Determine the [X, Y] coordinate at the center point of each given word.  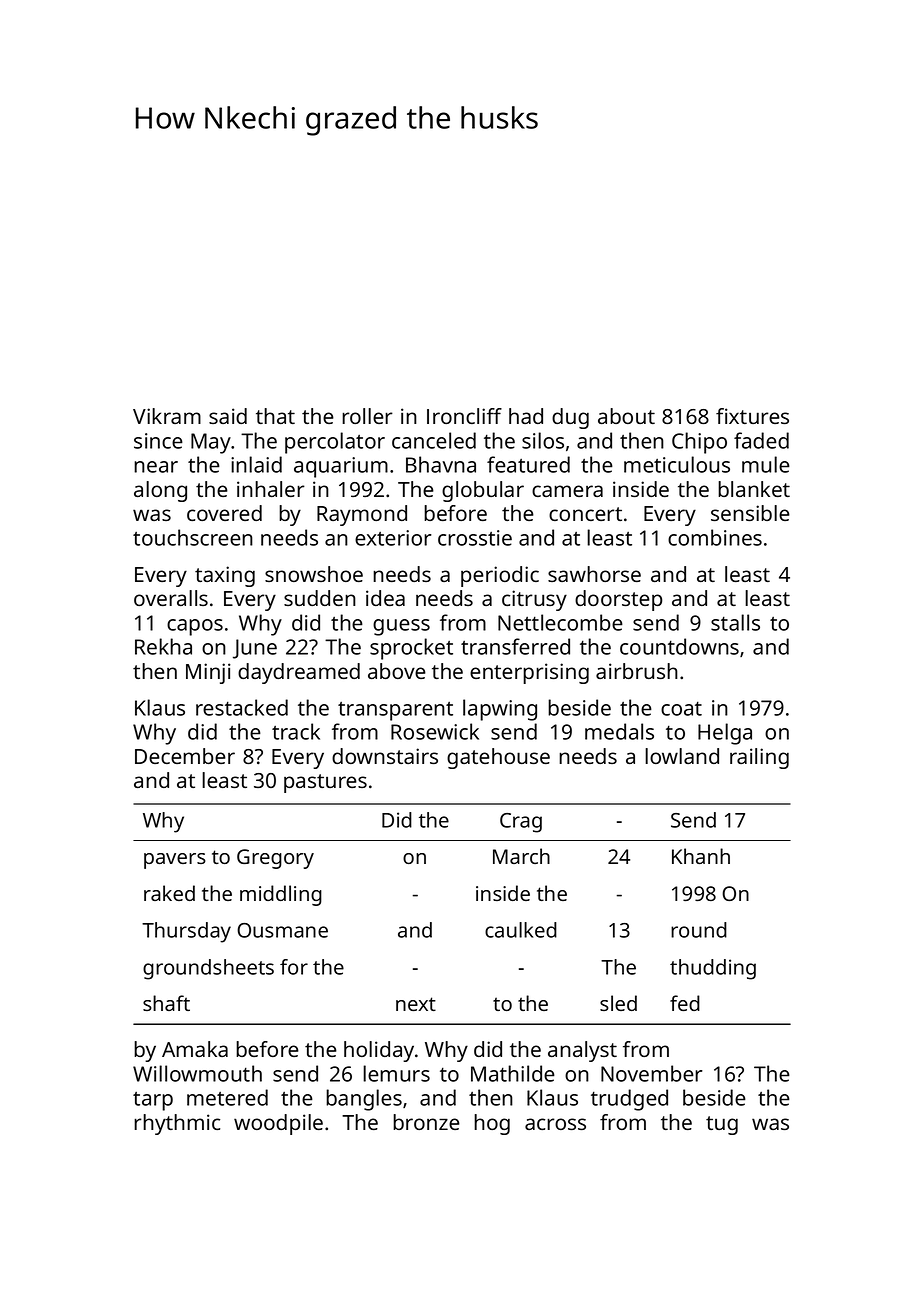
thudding [713, 969]
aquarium [341, 467]
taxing [225, 576]
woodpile [278, 1124]
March [521, 856]
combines [715, 537]
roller [367, 416]
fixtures [752, 416]
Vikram [167, 416]
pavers [175, 861]
